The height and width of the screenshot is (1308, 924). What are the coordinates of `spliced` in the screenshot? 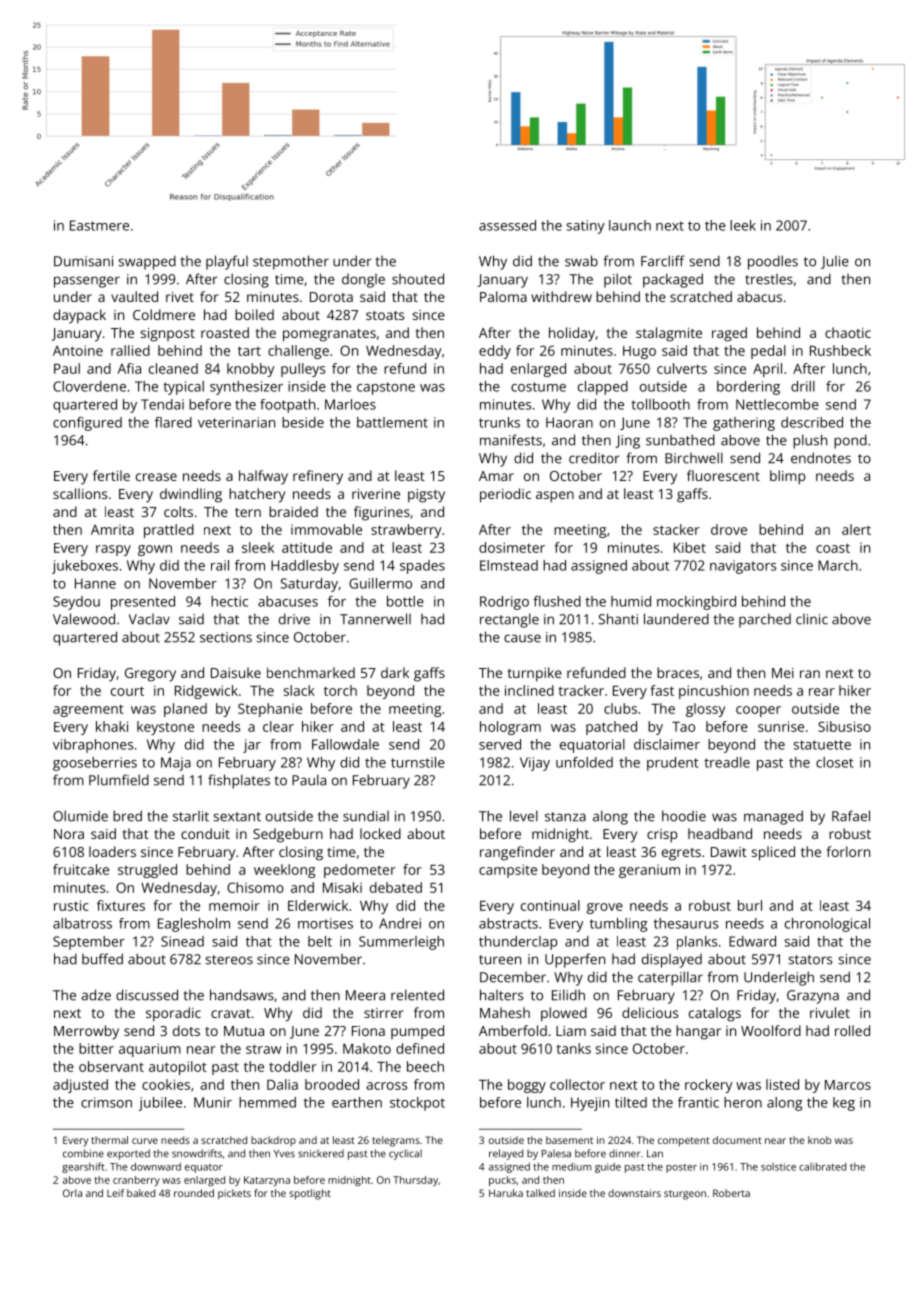 It's located at (773, 853).
